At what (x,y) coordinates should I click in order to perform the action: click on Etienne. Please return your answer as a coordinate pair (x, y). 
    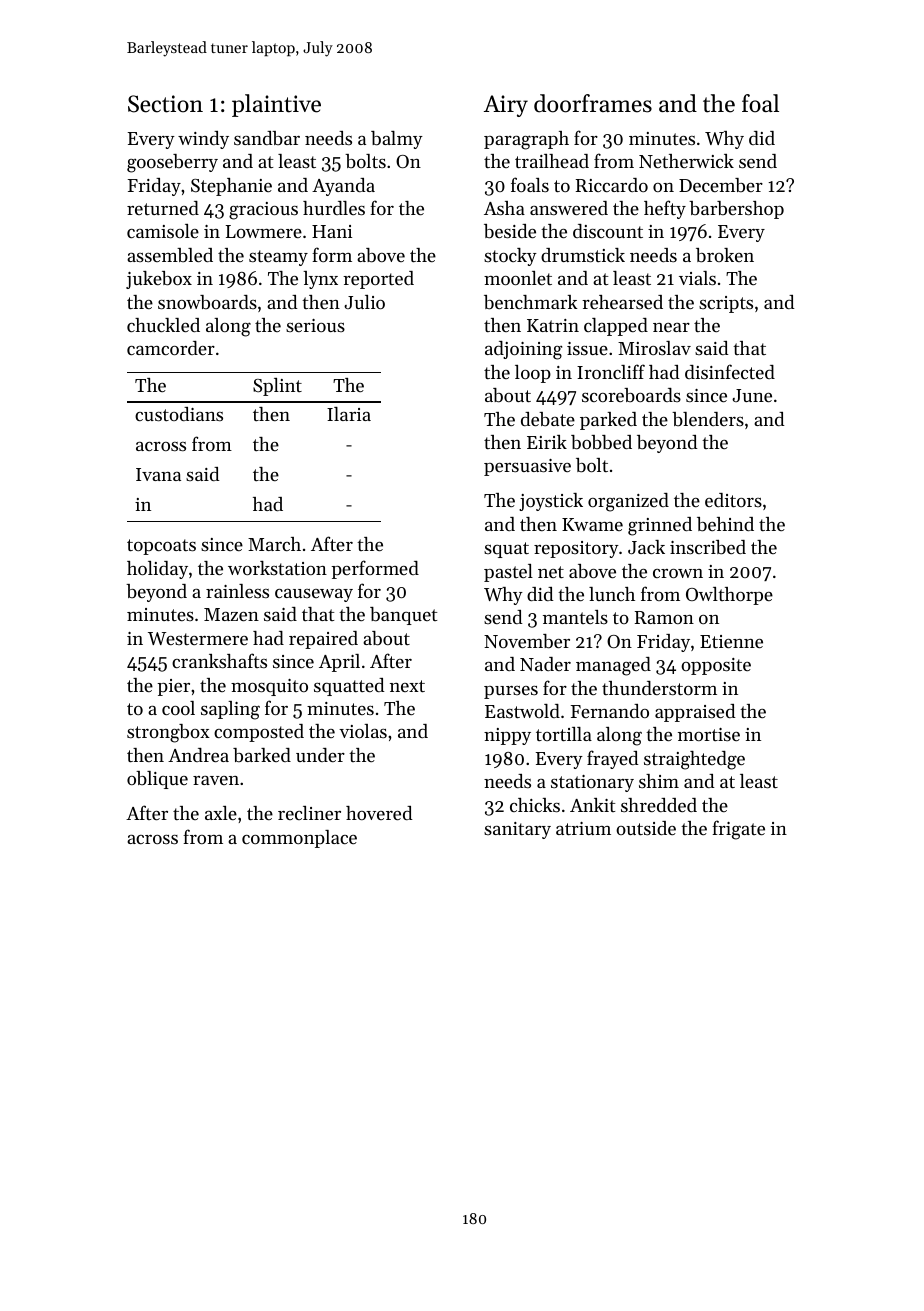
    Looking at the image, I should click on (731, 641).
